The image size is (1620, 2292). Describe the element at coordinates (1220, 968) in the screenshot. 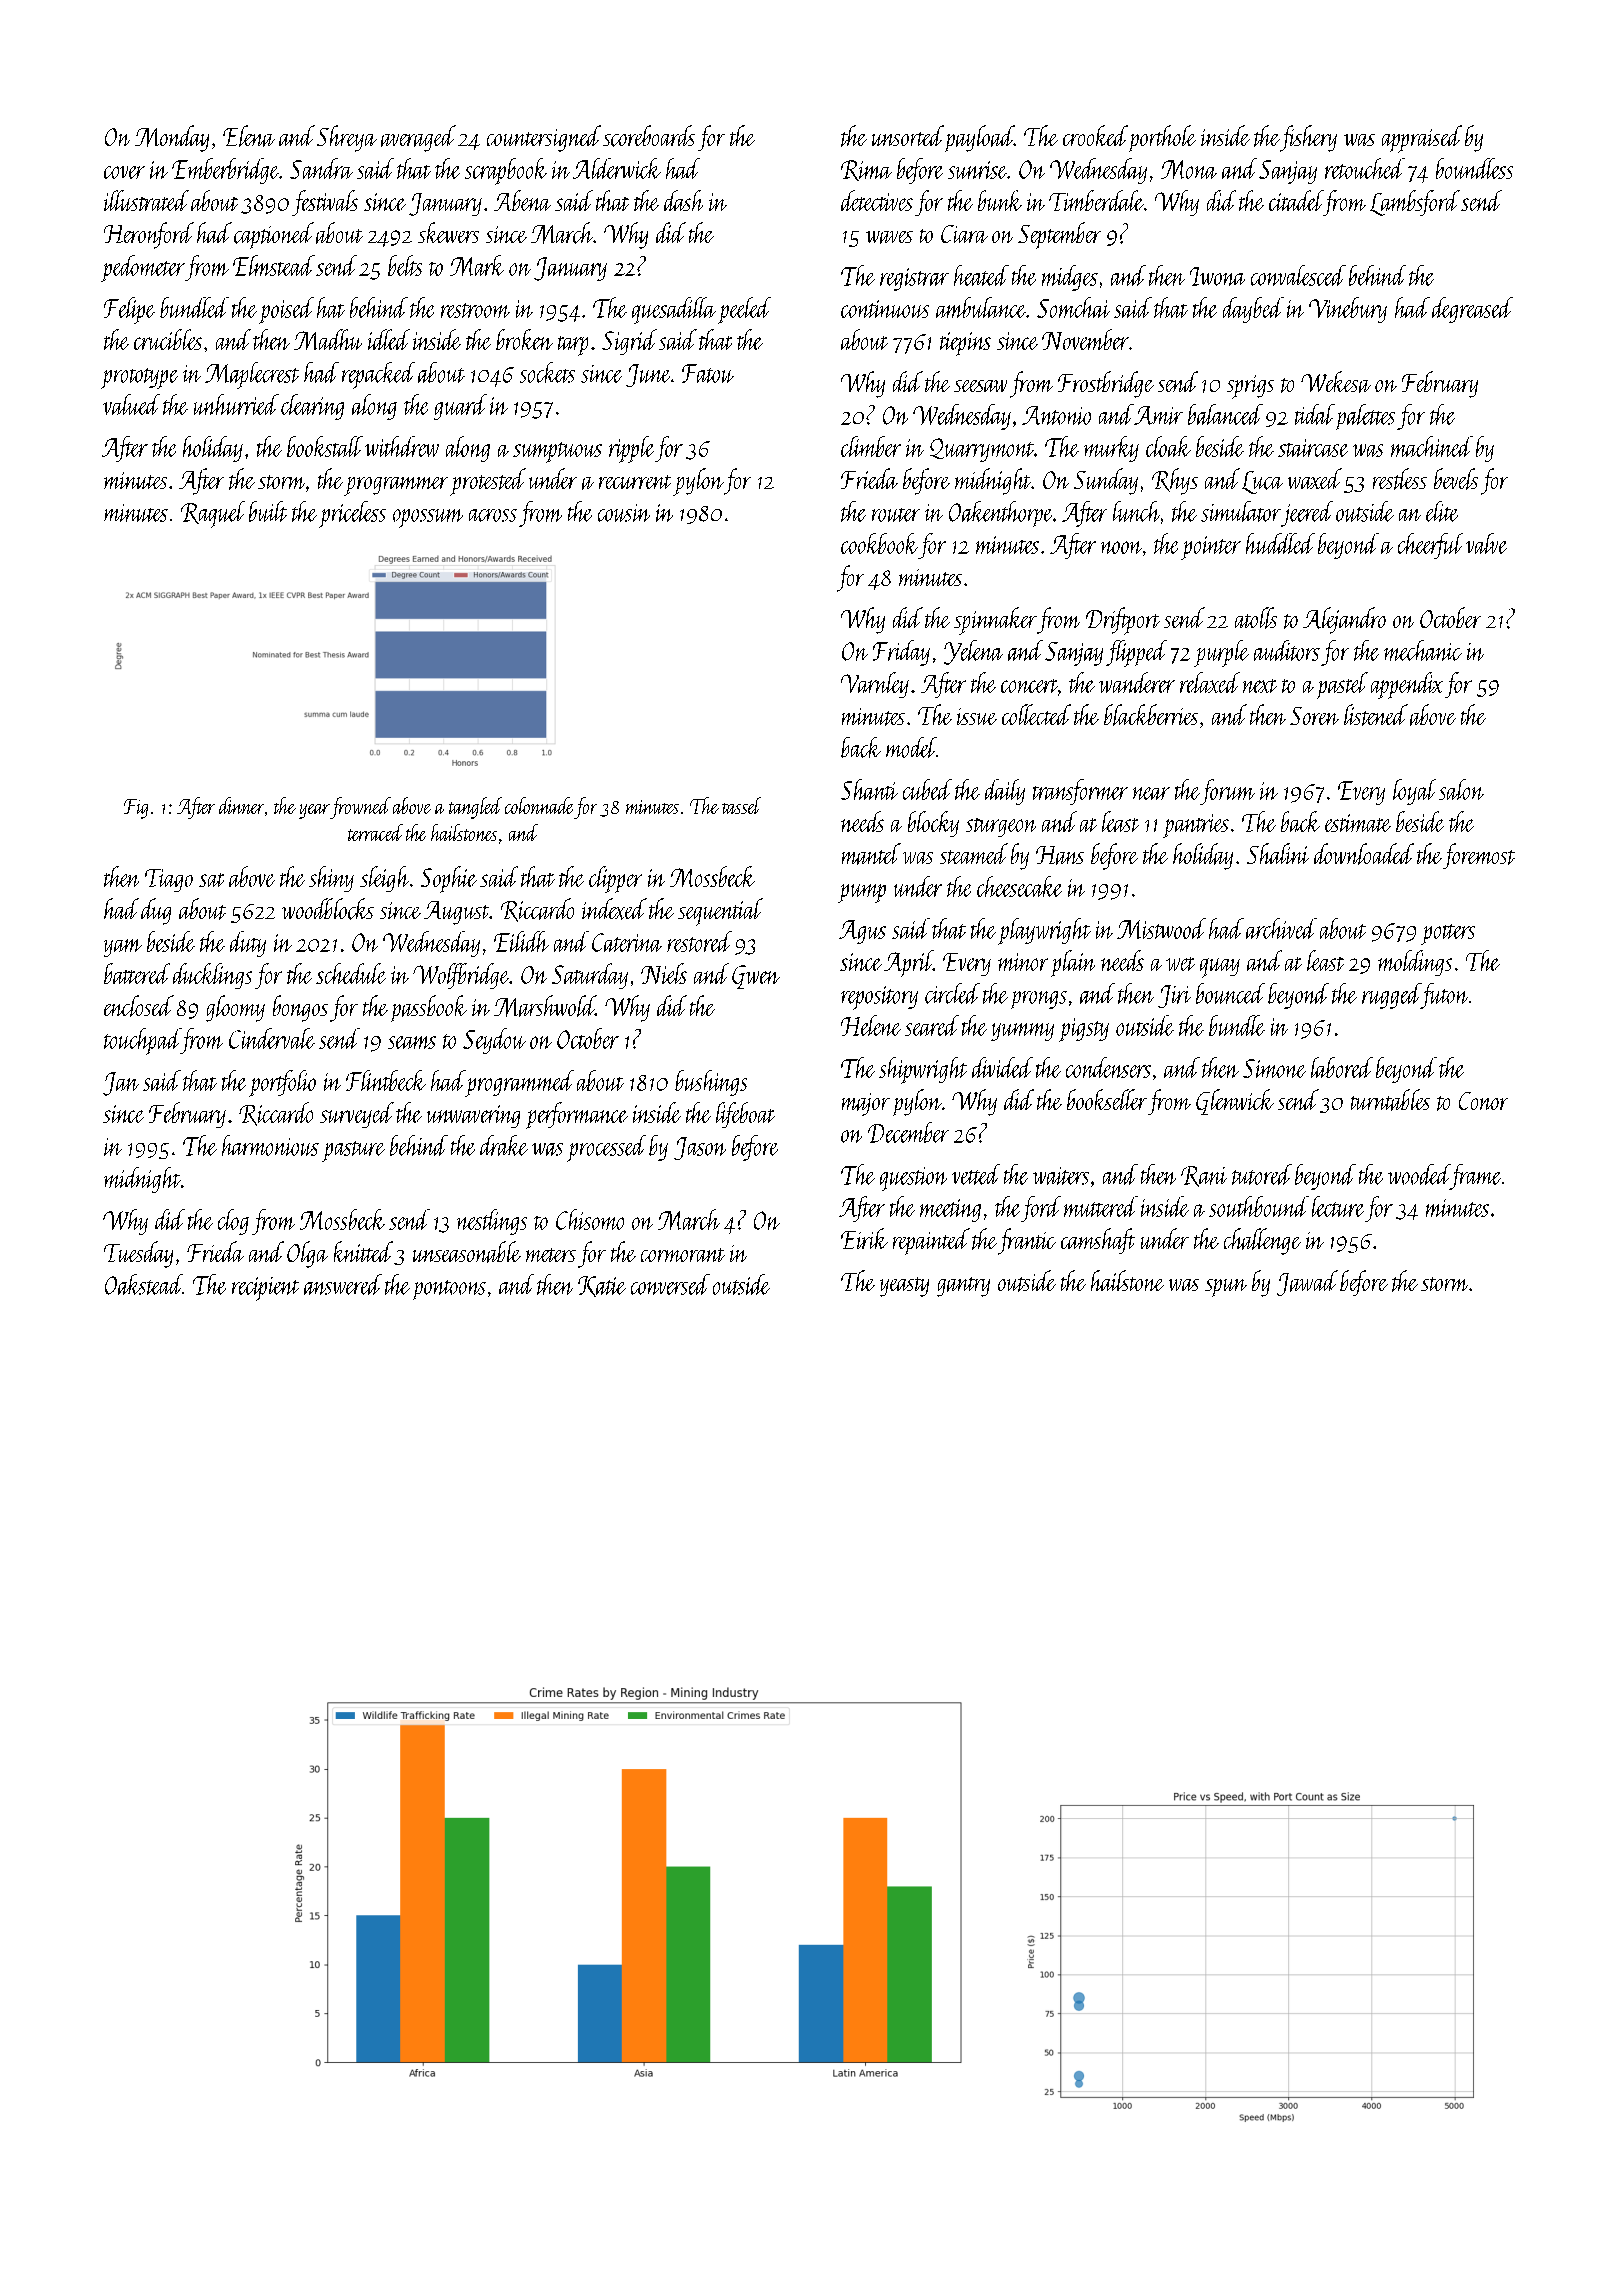

I see `quay` at that location.
